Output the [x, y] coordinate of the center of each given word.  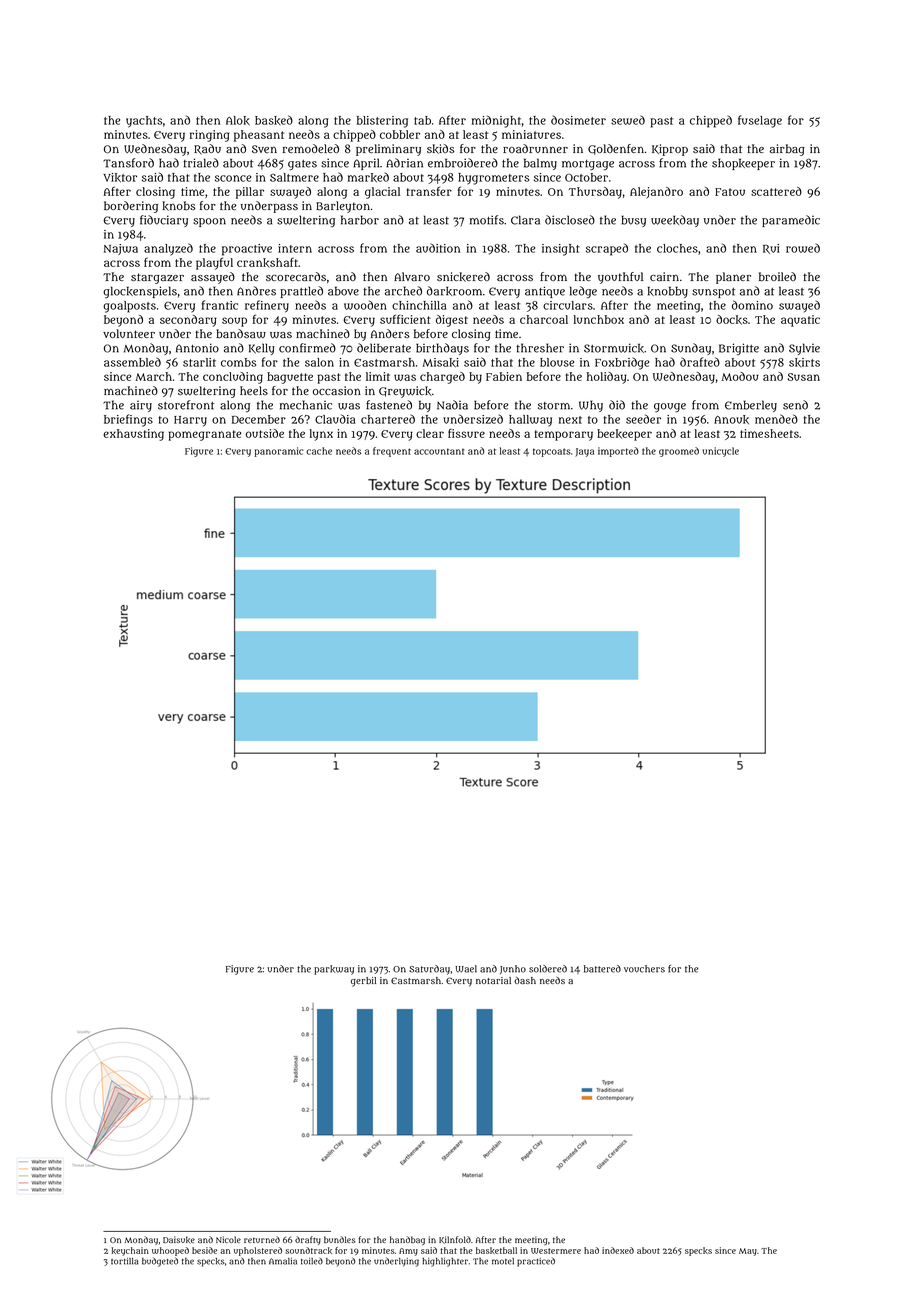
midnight [496, 121]
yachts [144, 122]
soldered [548, 969]
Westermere [556, 1251]
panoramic [279, 452]
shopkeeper [743, 164]
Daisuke [179, 1240]
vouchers [644, 969]
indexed [618, 1250]
